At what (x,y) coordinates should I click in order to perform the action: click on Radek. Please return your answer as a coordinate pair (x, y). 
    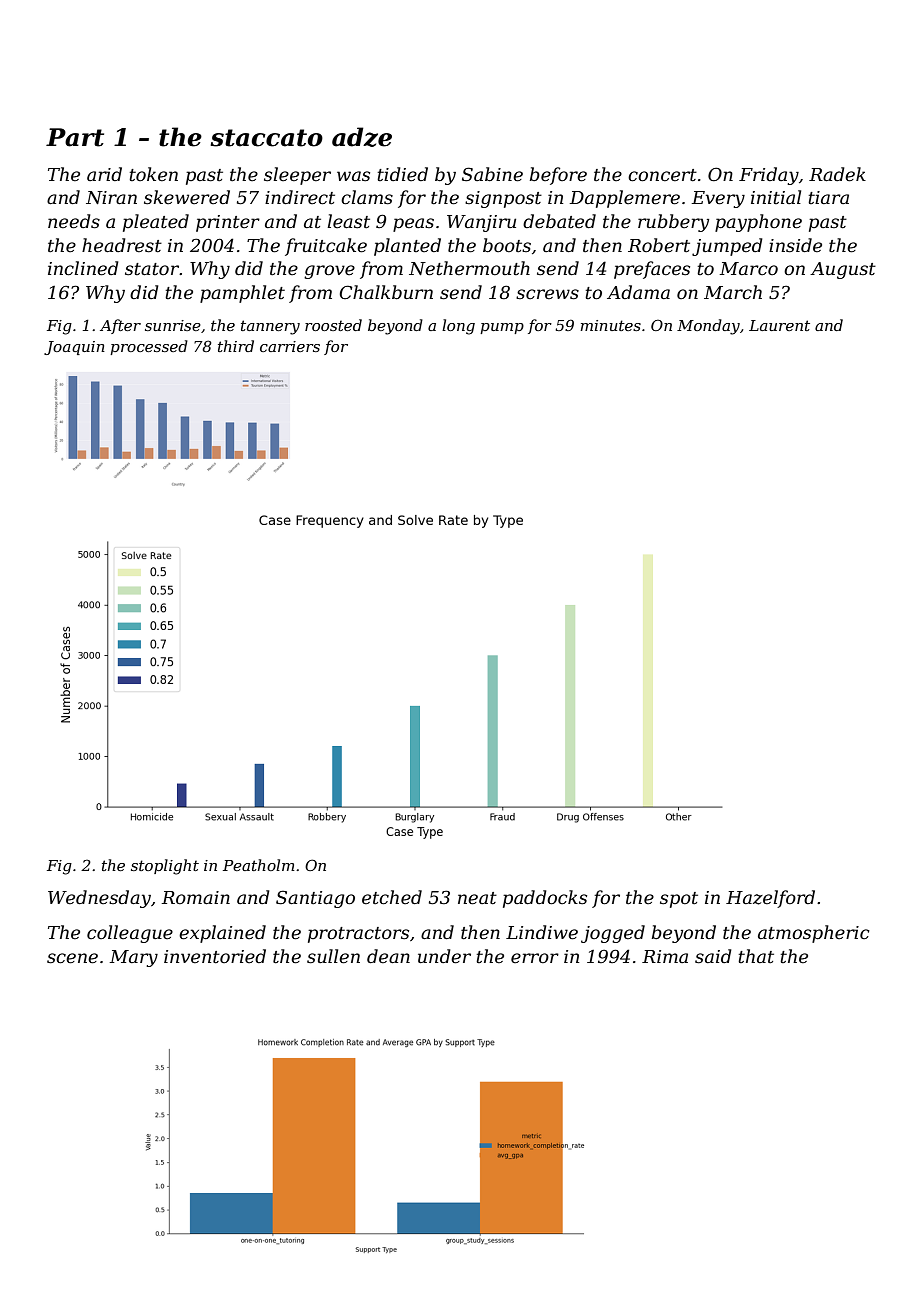
    Looking at the image, I should click on (837, 174).
